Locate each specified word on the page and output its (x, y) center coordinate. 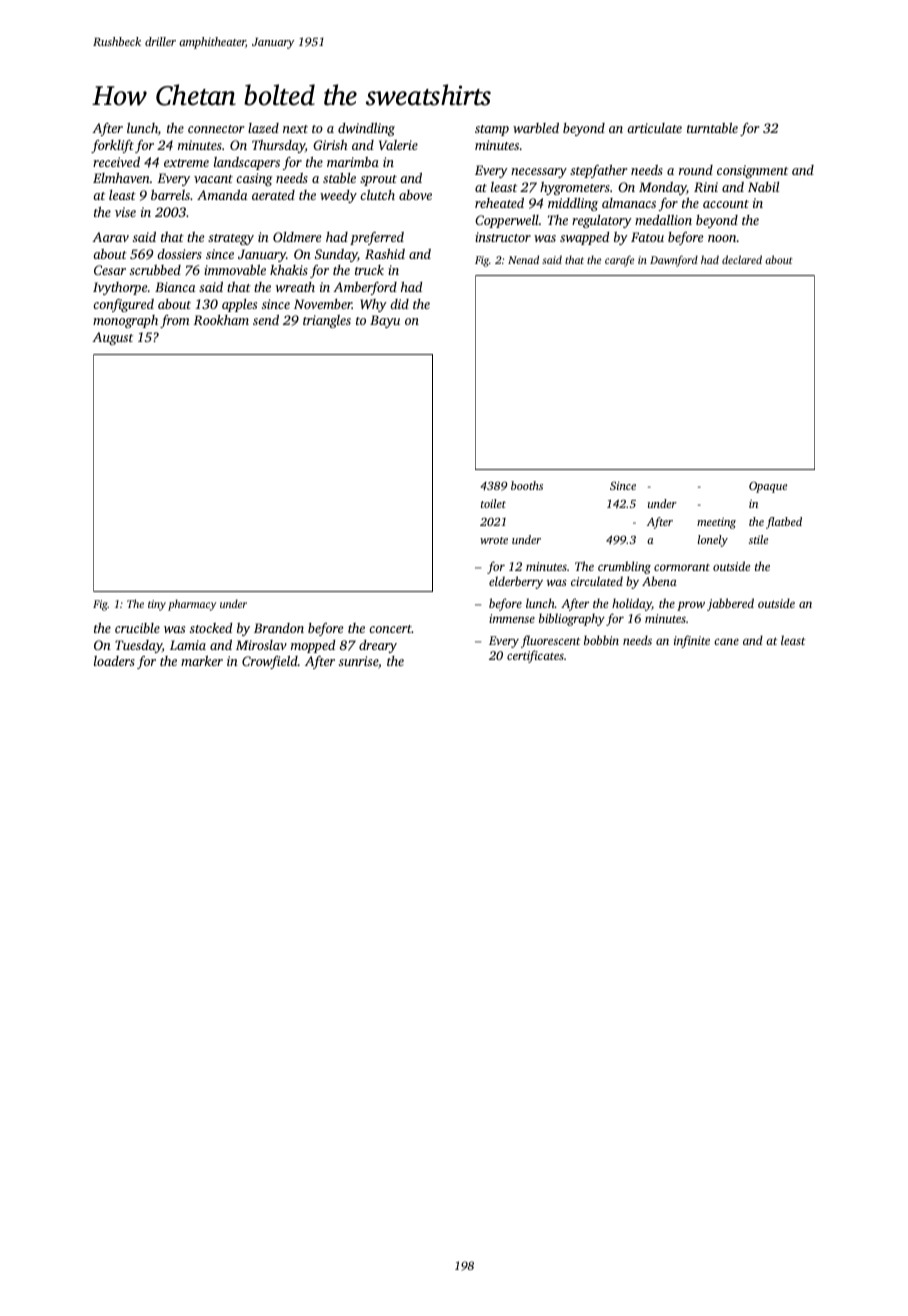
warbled (536, 128)
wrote (494, 540)
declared (742, 259)
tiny (157, 605)
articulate (654, 128)
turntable (712, 128)
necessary (539, 173)
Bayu (385, 321)
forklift (112, 146)
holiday (632, 604)
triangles (327, 321)
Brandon (279, 628)
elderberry (516, 582)
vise (125, 212)
